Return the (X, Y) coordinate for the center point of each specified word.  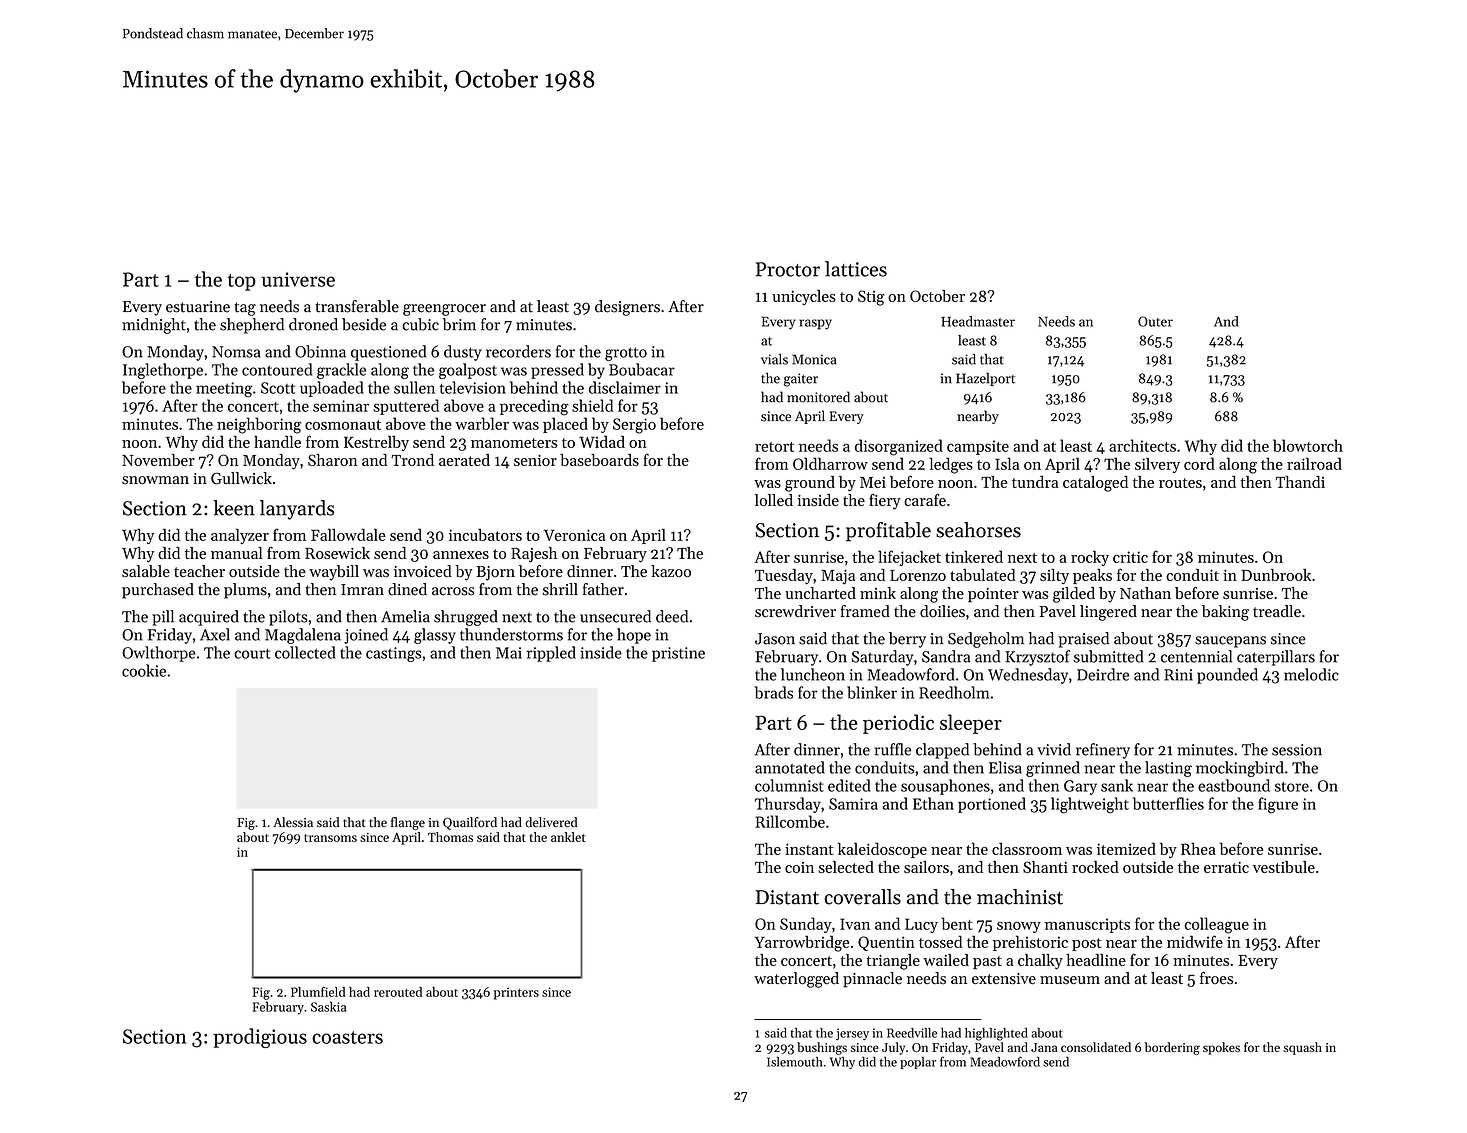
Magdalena (303, 636)
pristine (678, 654)
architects (1142, 445)
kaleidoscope (882, 850)
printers (516, 993)
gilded (1074, 595)
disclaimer (625, 387)
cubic (420, 324)
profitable (888, 532)
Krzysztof (1037, 658)
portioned (992, 805)
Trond (412, 460)
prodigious (260, 1038)
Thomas (450, 837)
